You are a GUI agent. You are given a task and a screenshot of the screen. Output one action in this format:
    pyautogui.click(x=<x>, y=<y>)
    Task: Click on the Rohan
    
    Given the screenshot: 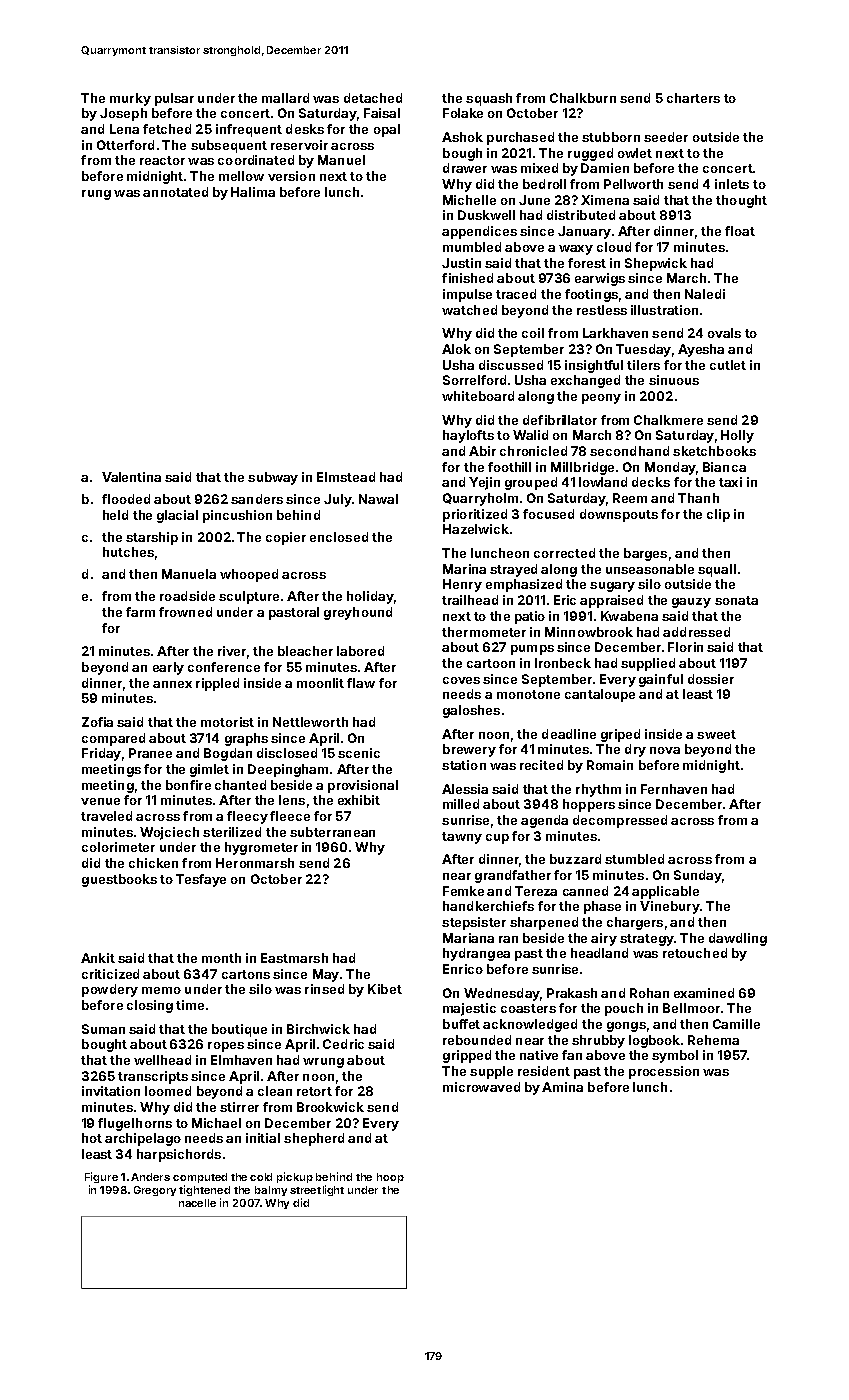 What is the action you would take?
    pyautogui.click(x=649, y=993)
